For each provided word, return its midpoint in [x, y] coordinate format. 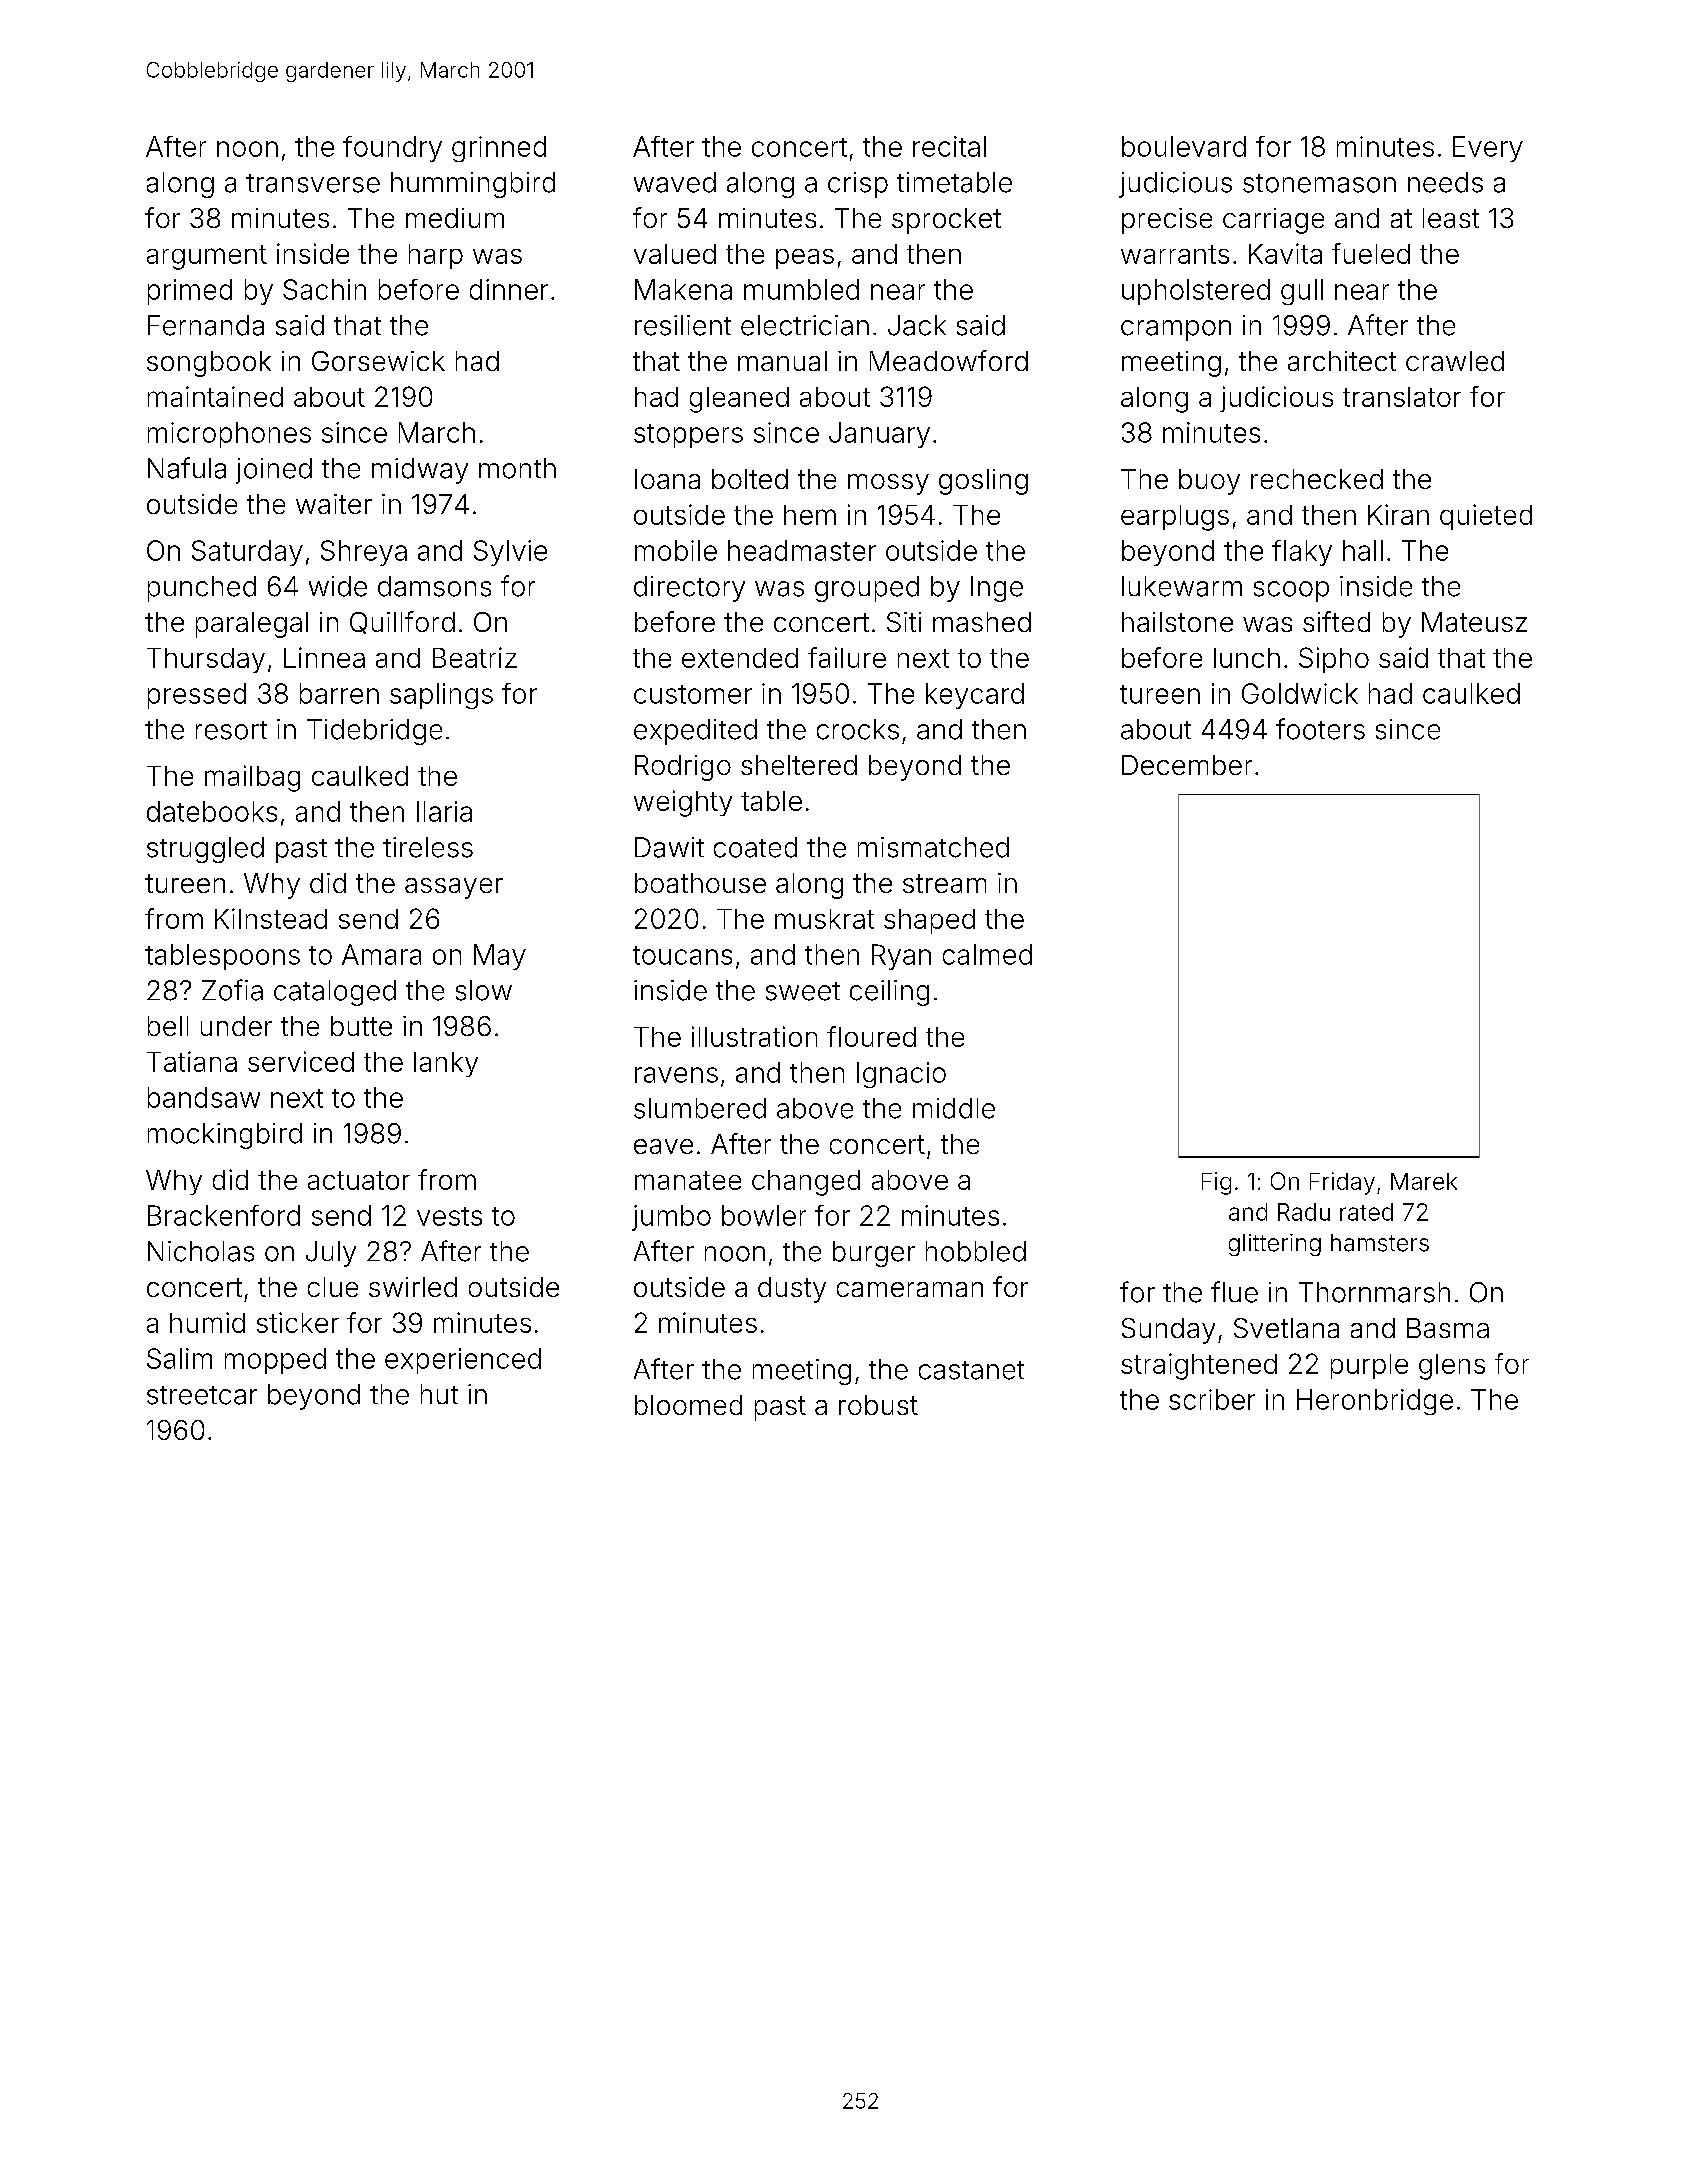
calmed [987, 954]
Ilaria [444, 811]
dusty [792, 1290]
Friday [1342, 1183]
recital [949, 146]
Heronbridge [1375, 1402]
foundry [392, 149]
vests [449, 1216]
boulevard [1184, 146]
